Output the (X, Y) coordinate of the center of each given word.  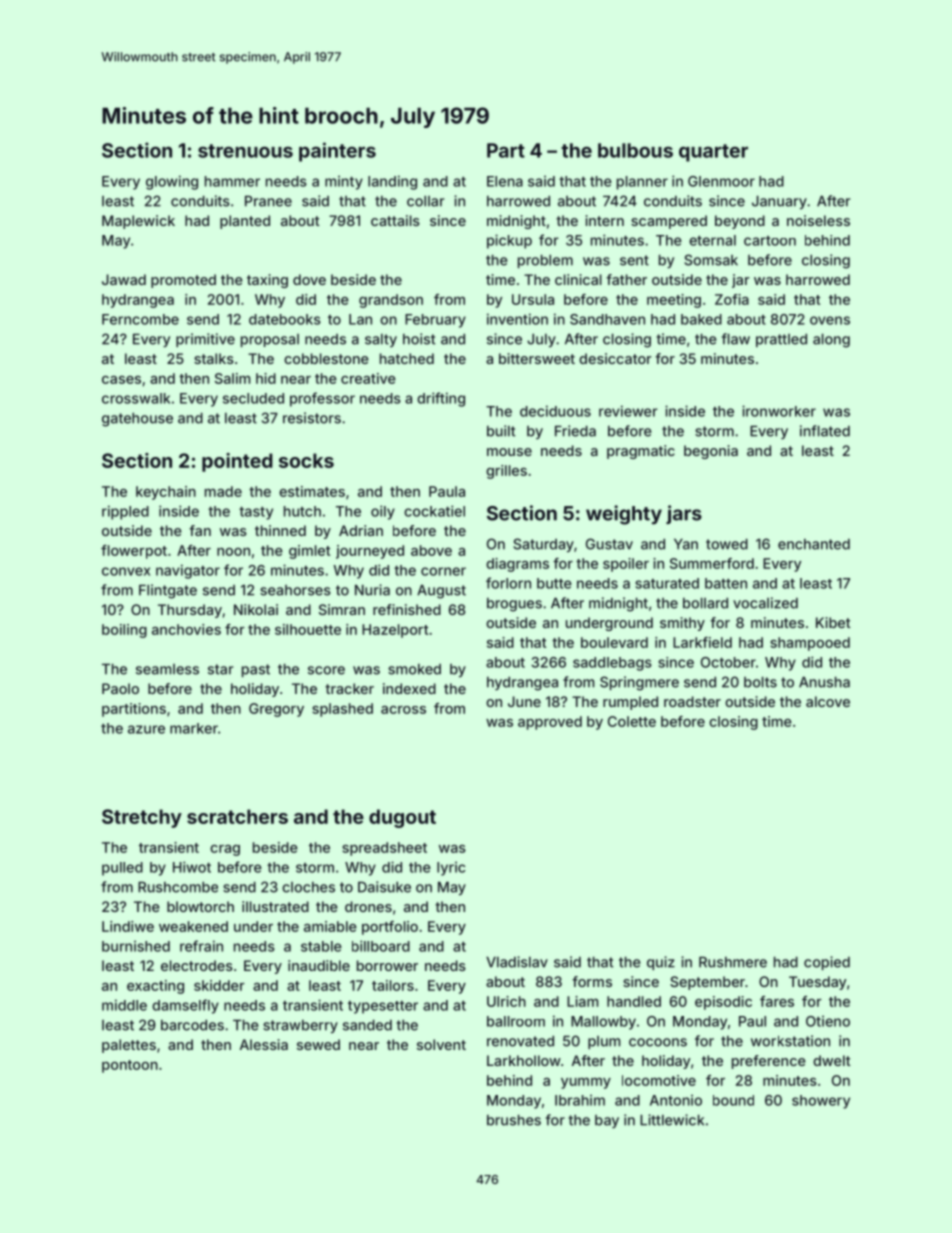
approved (550, 723)
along (831, 341)
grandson (391, 301)
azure (146, 729)
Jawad (124, 279)
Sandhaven (607, 319)
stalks (214, 358)
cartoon (770, 241)
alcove (828, 701)
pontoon (130, 1066)
